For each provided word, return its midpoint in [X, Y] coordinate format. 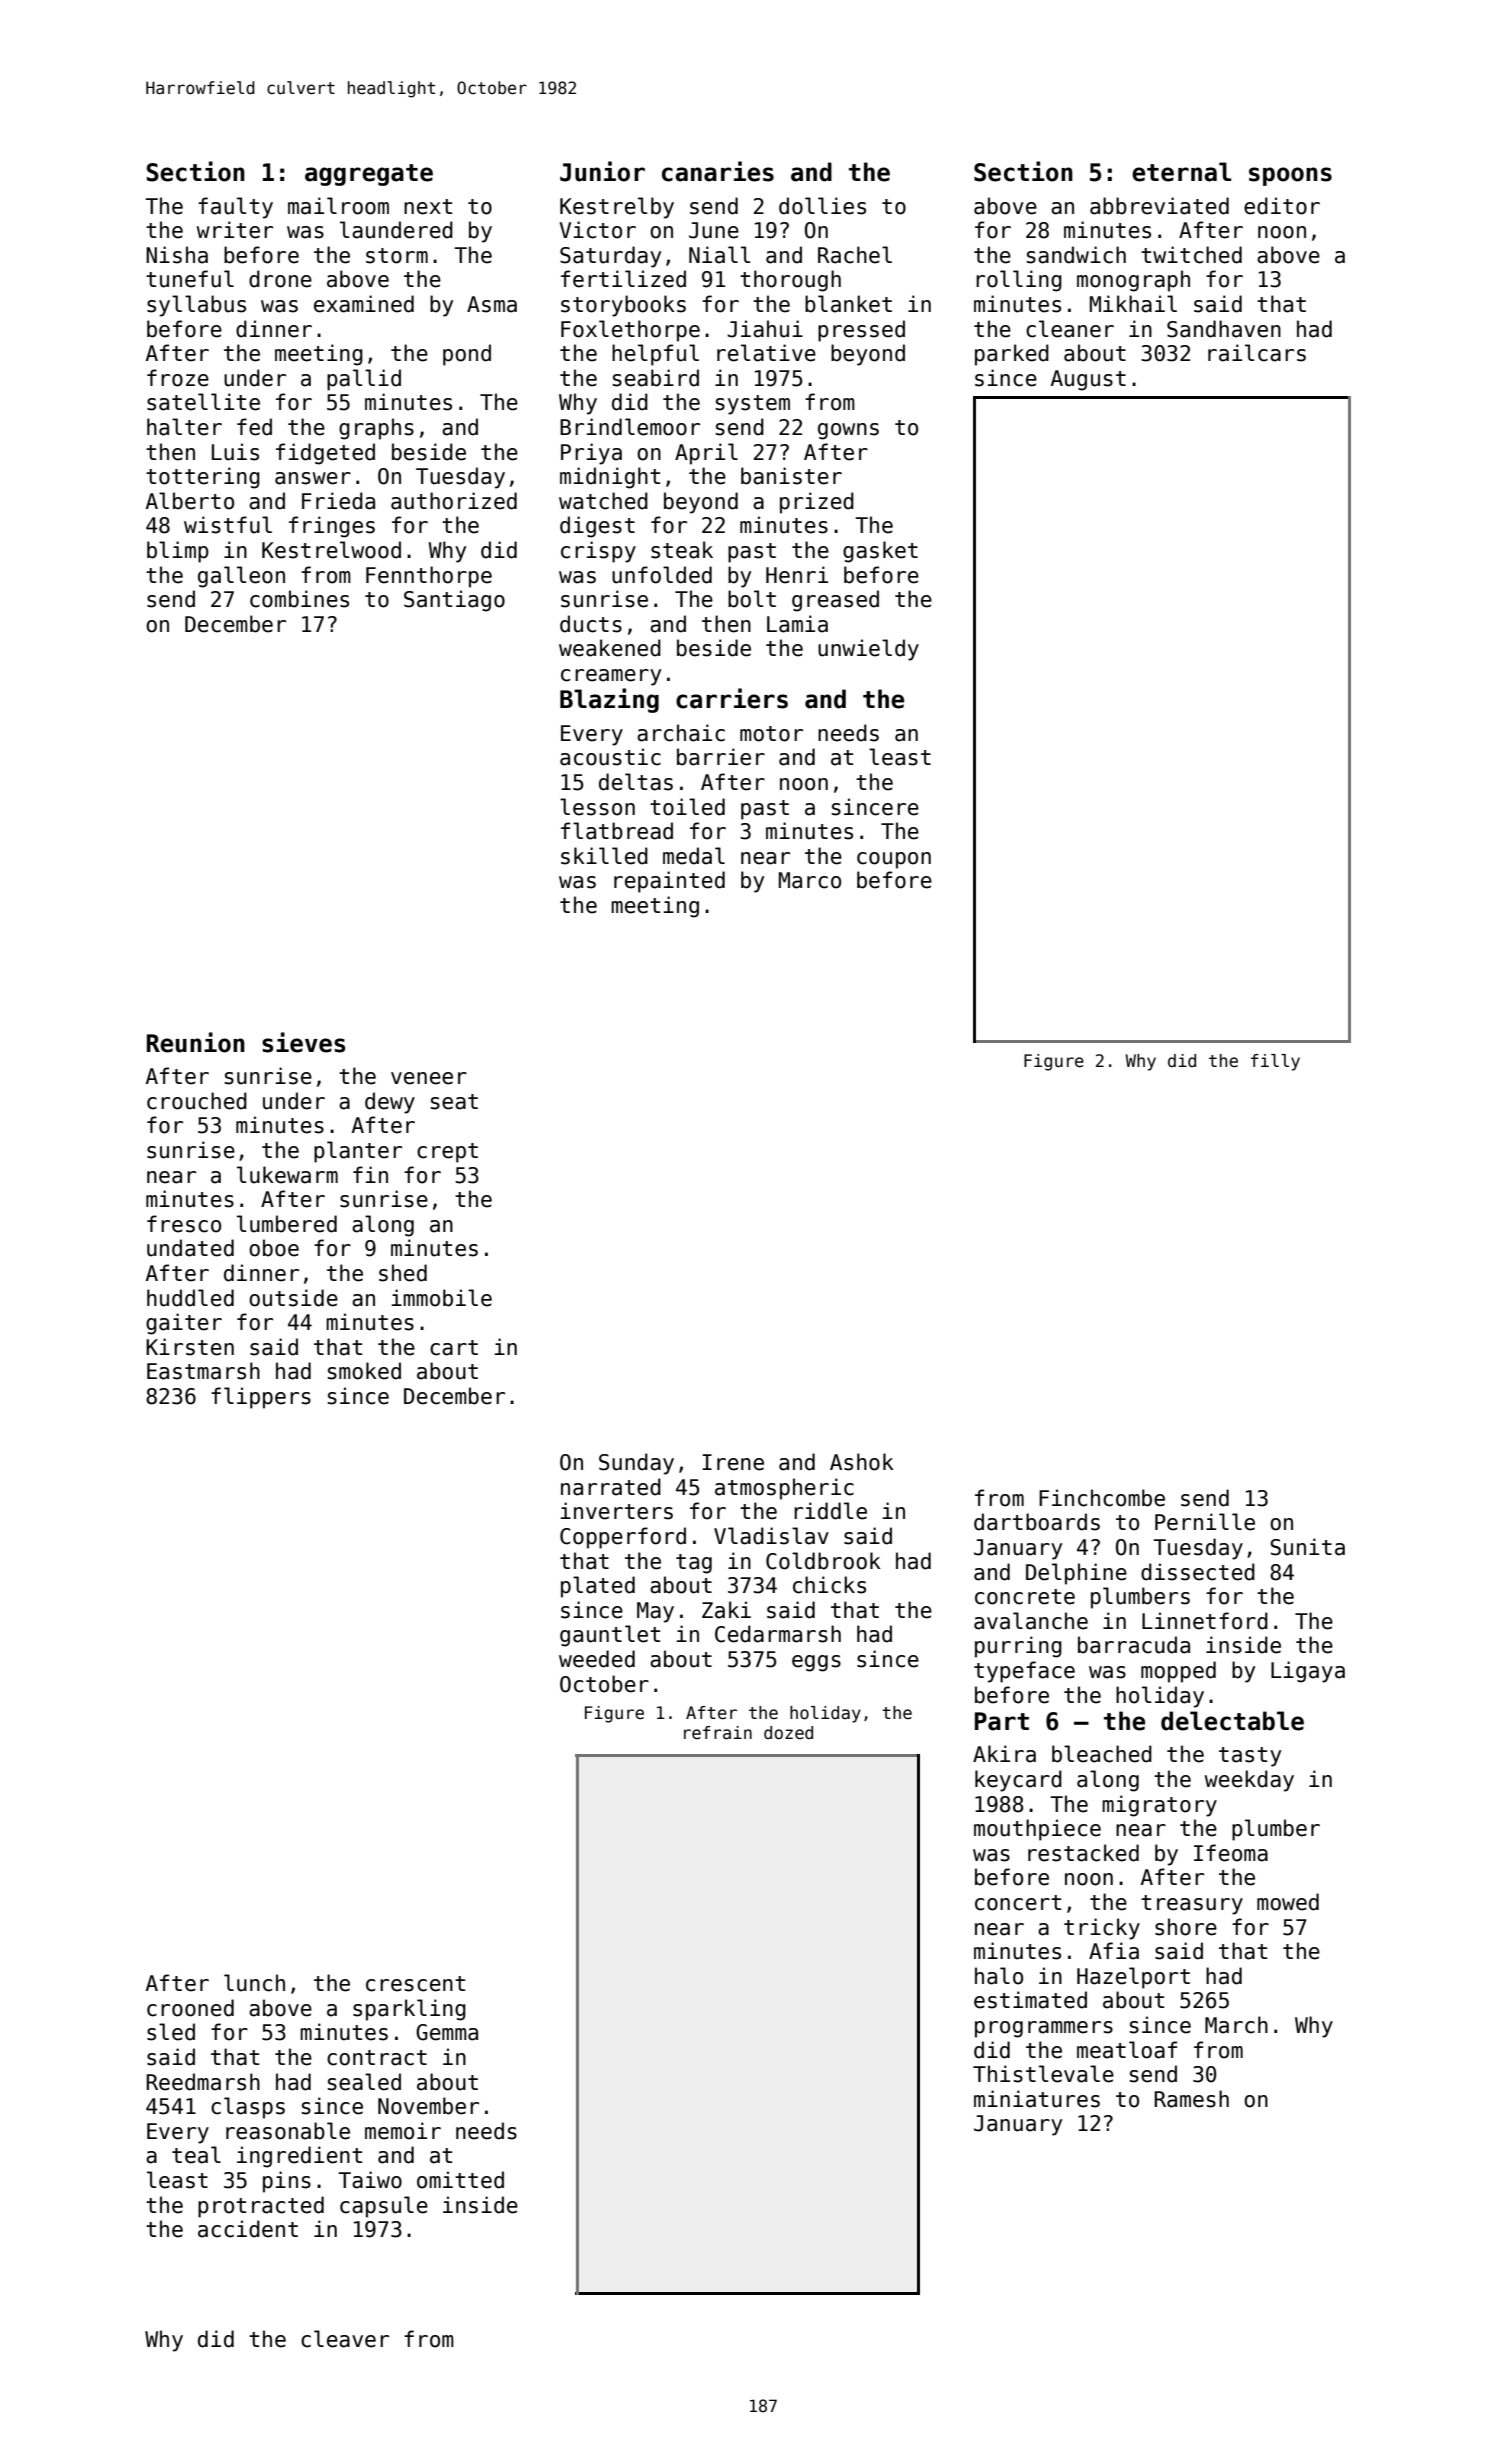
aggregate [369, 175]
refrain [718, 1733]
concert [1018, 1903]
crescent [415, 1984]
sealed [364, 2082]
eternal [1181, 172]
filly [1275, 1062]
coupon [894, 860]
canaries [718, 171]
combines [299, 599]
